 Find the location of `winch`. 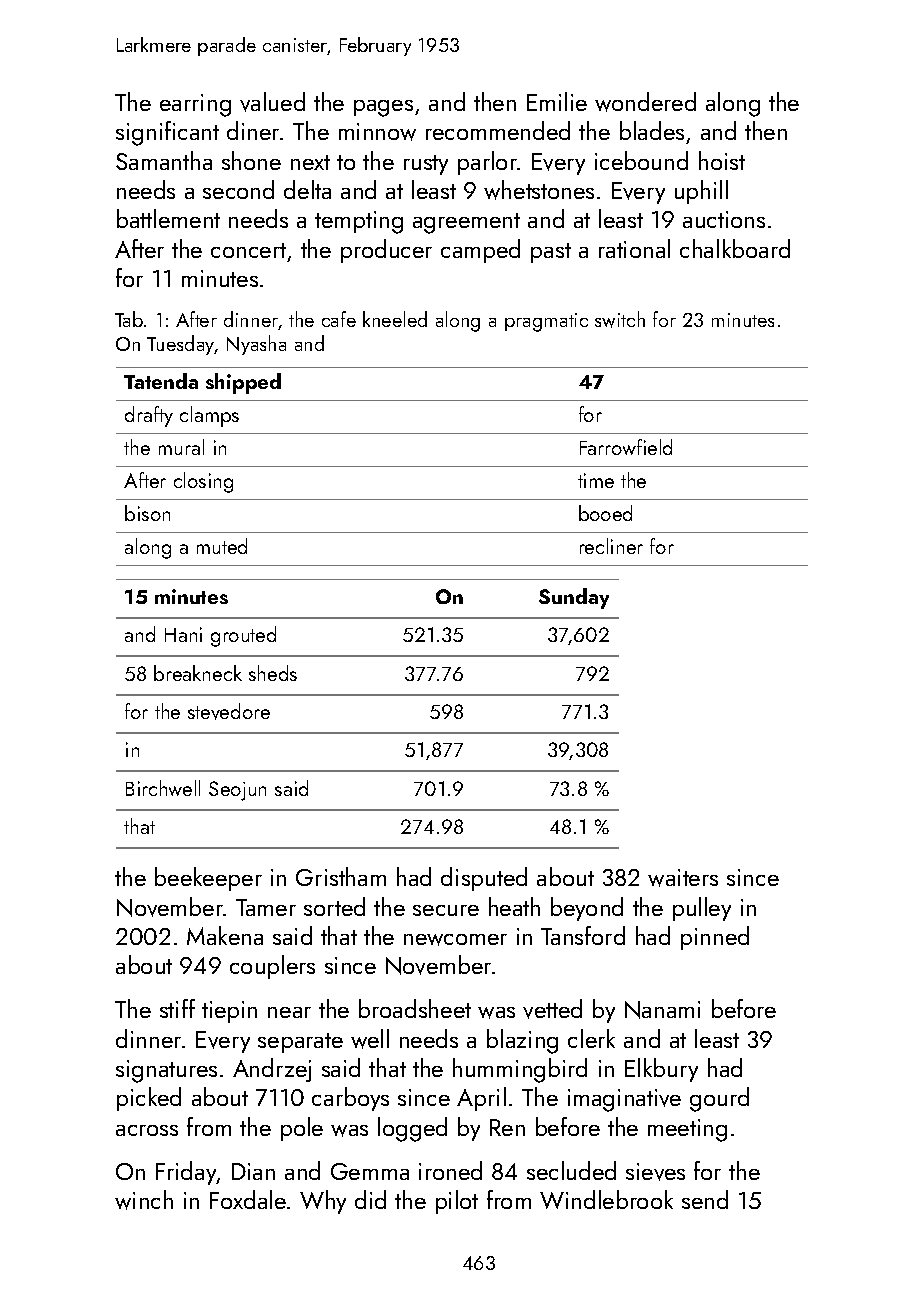

winch is located at coordinates (144, 1200).
